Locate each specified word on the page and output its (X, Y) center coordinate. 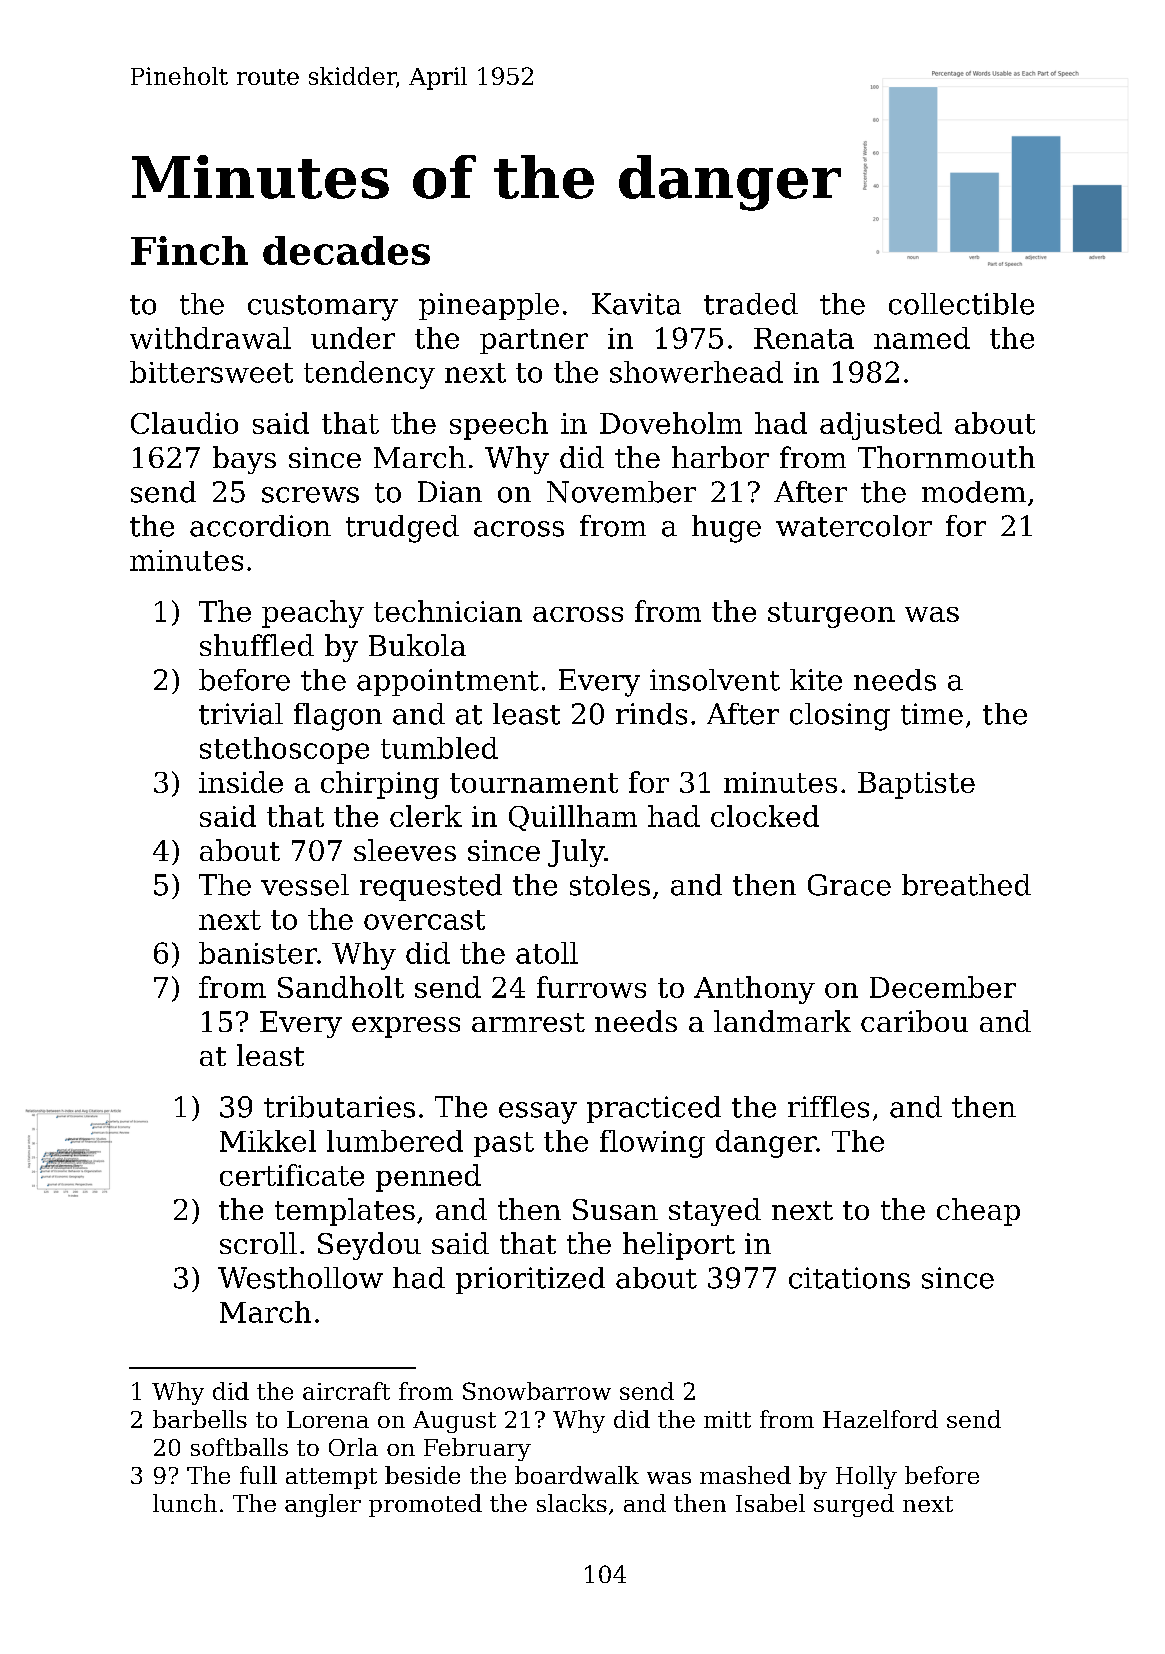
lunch (185, 1503)
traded (751, 304)
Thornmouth (946, 457)
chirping (380, 785)
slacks (572, 1503)
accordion (260, 526)
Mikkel (268, 1141)
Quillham (573, 818)
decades (346, 250)
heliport (679, 1246)
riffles (828, 1107)
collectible (961, 304)
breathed (966, 885)
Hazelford (880, 1419)
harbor (720, 457)
